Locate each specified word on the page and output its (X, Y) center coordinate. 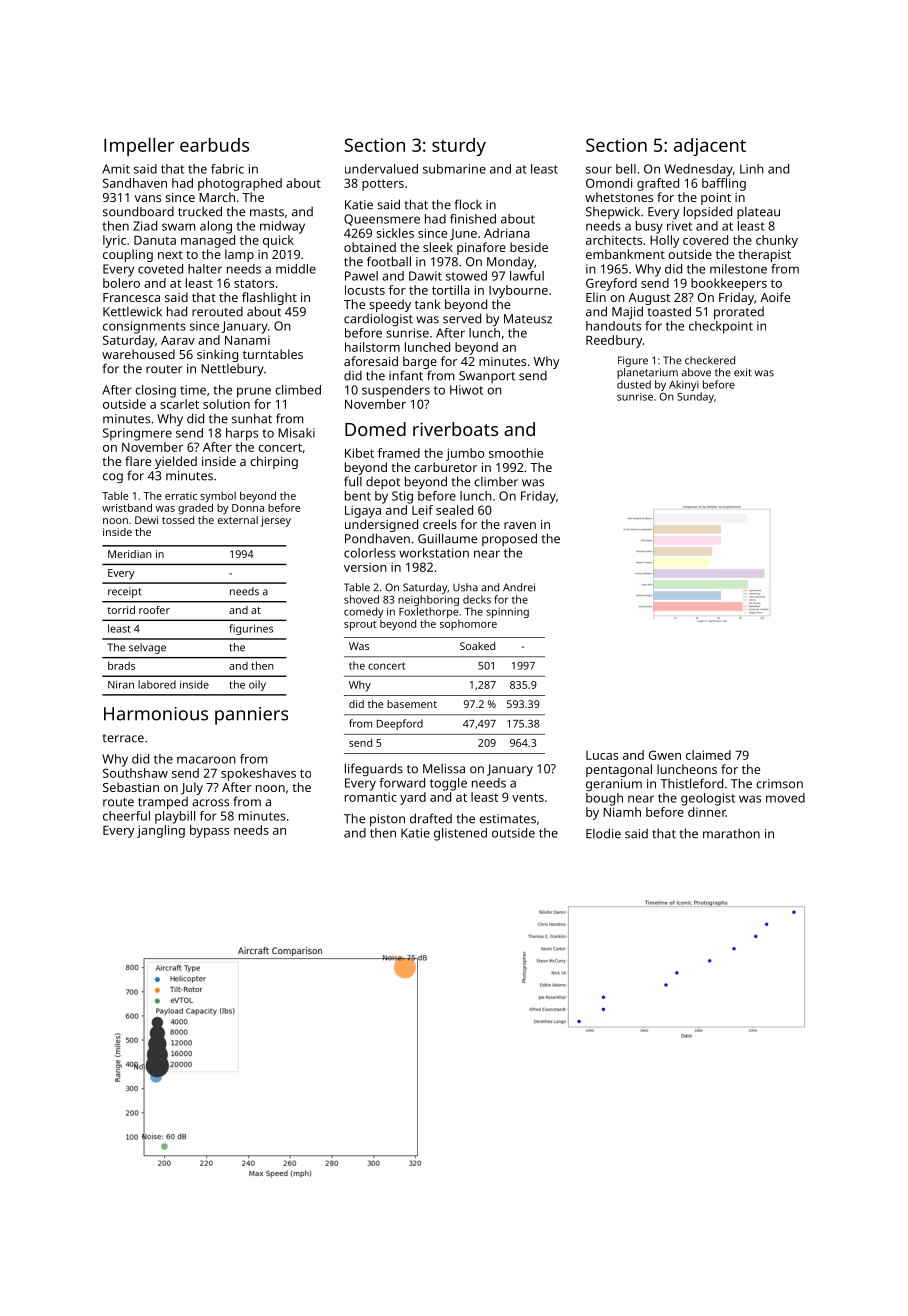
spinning (507, 613)
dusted (634, 384)
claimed (708, 755)
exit (743, 372)
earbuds (214, 145)
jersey (276, 521)
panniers (251, 716)
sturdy (459, 147)
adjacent (710, 147)
